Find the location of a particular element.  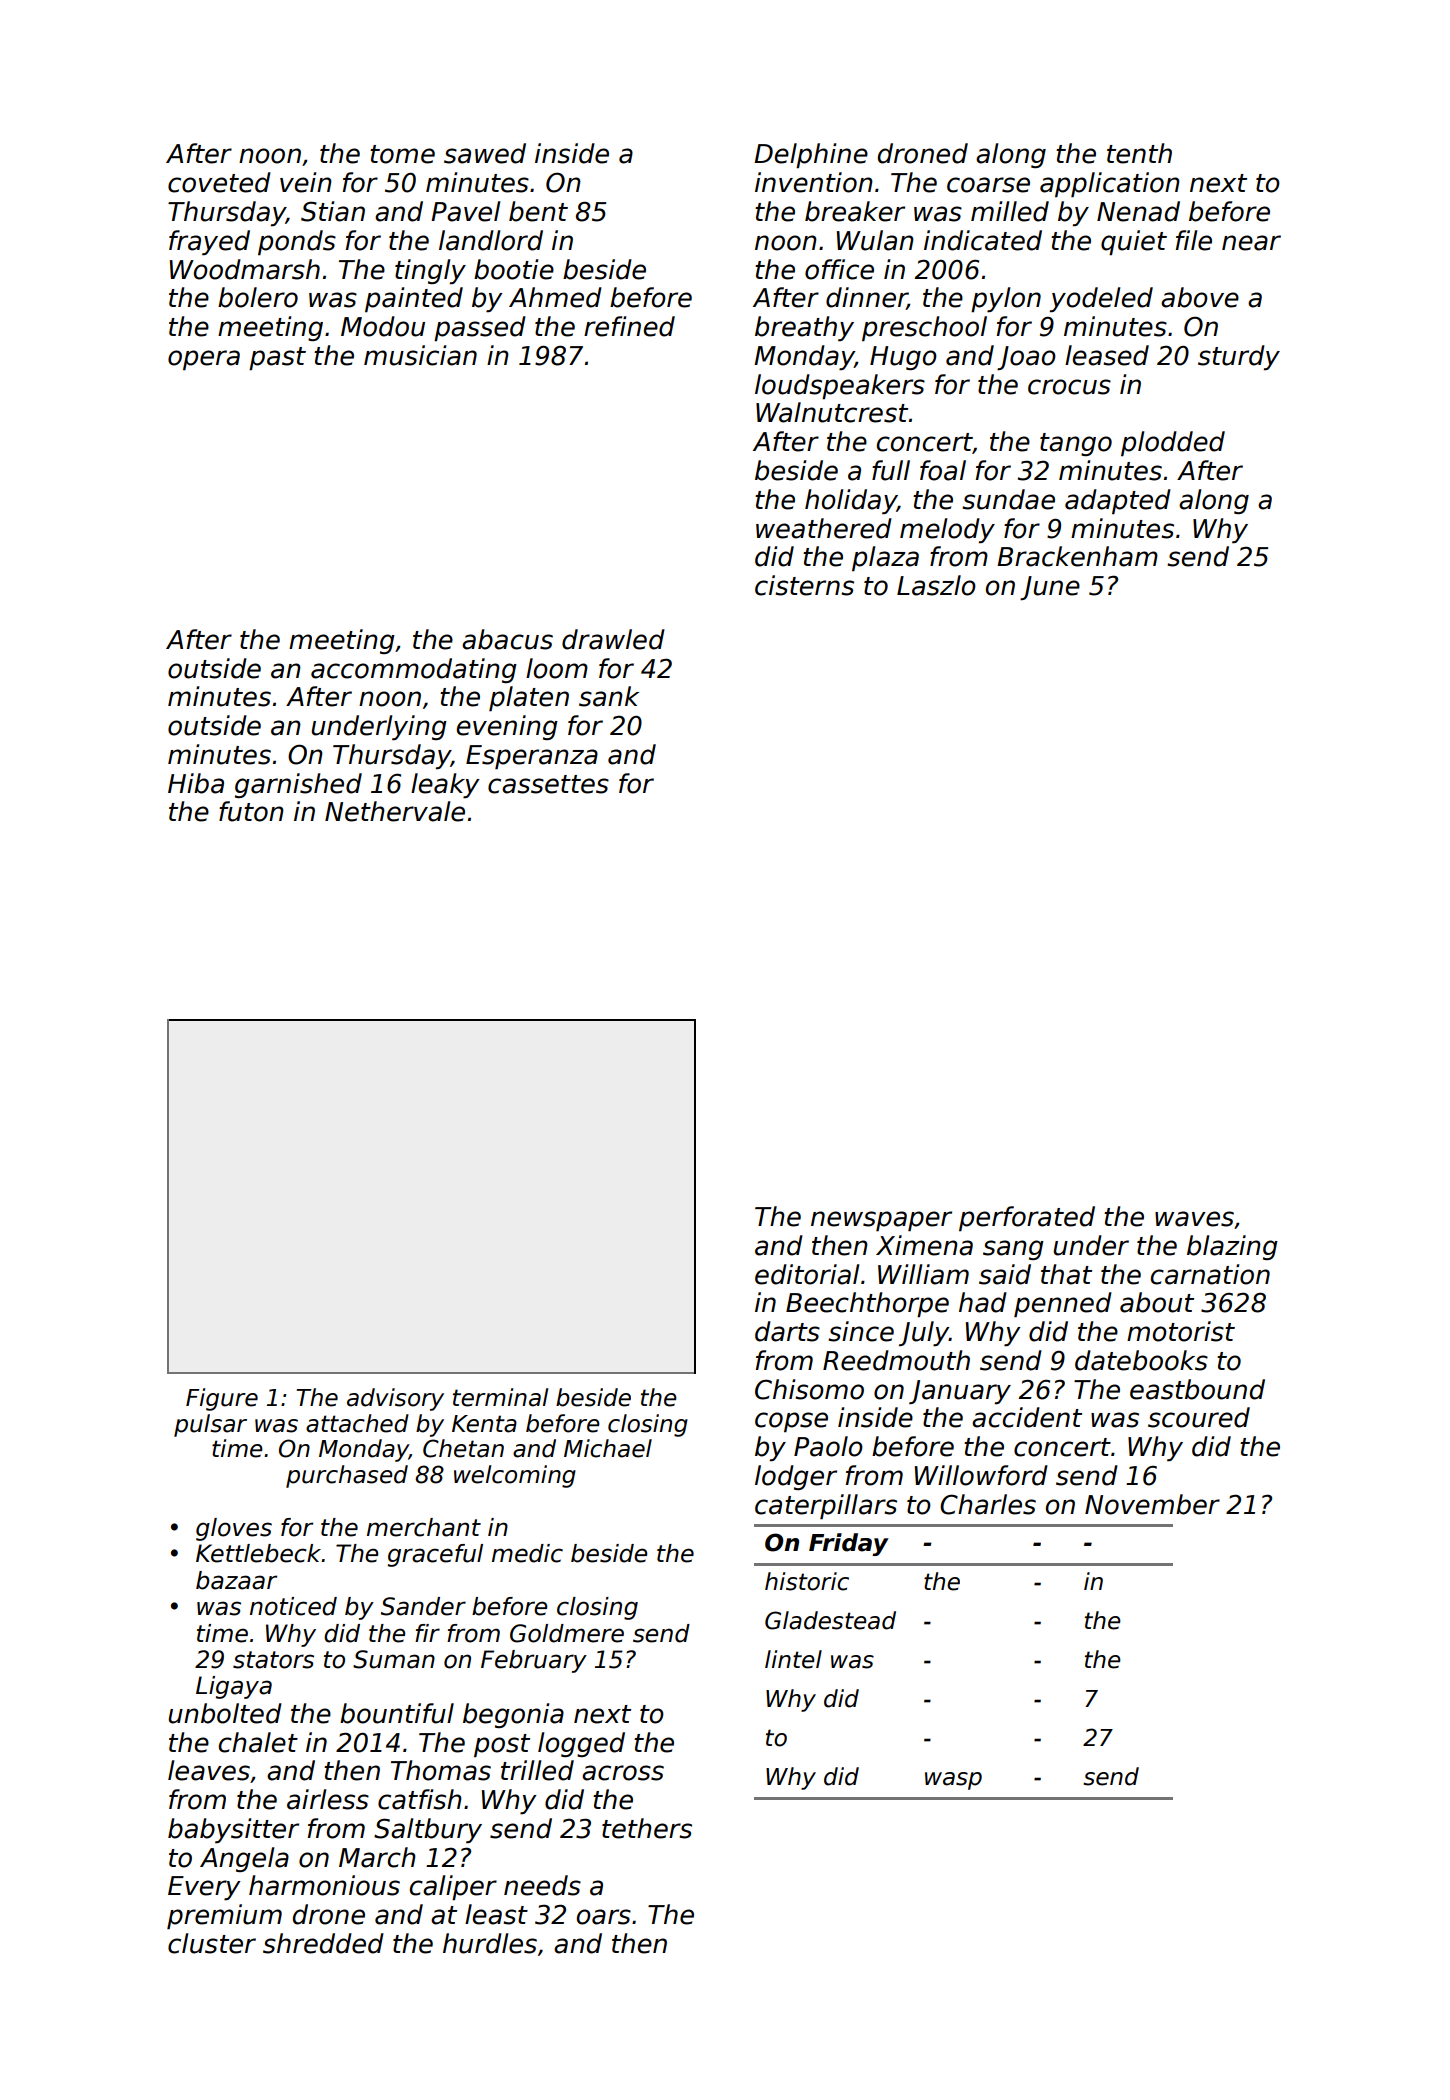

wasp is located at coordinates (953, 1781).
